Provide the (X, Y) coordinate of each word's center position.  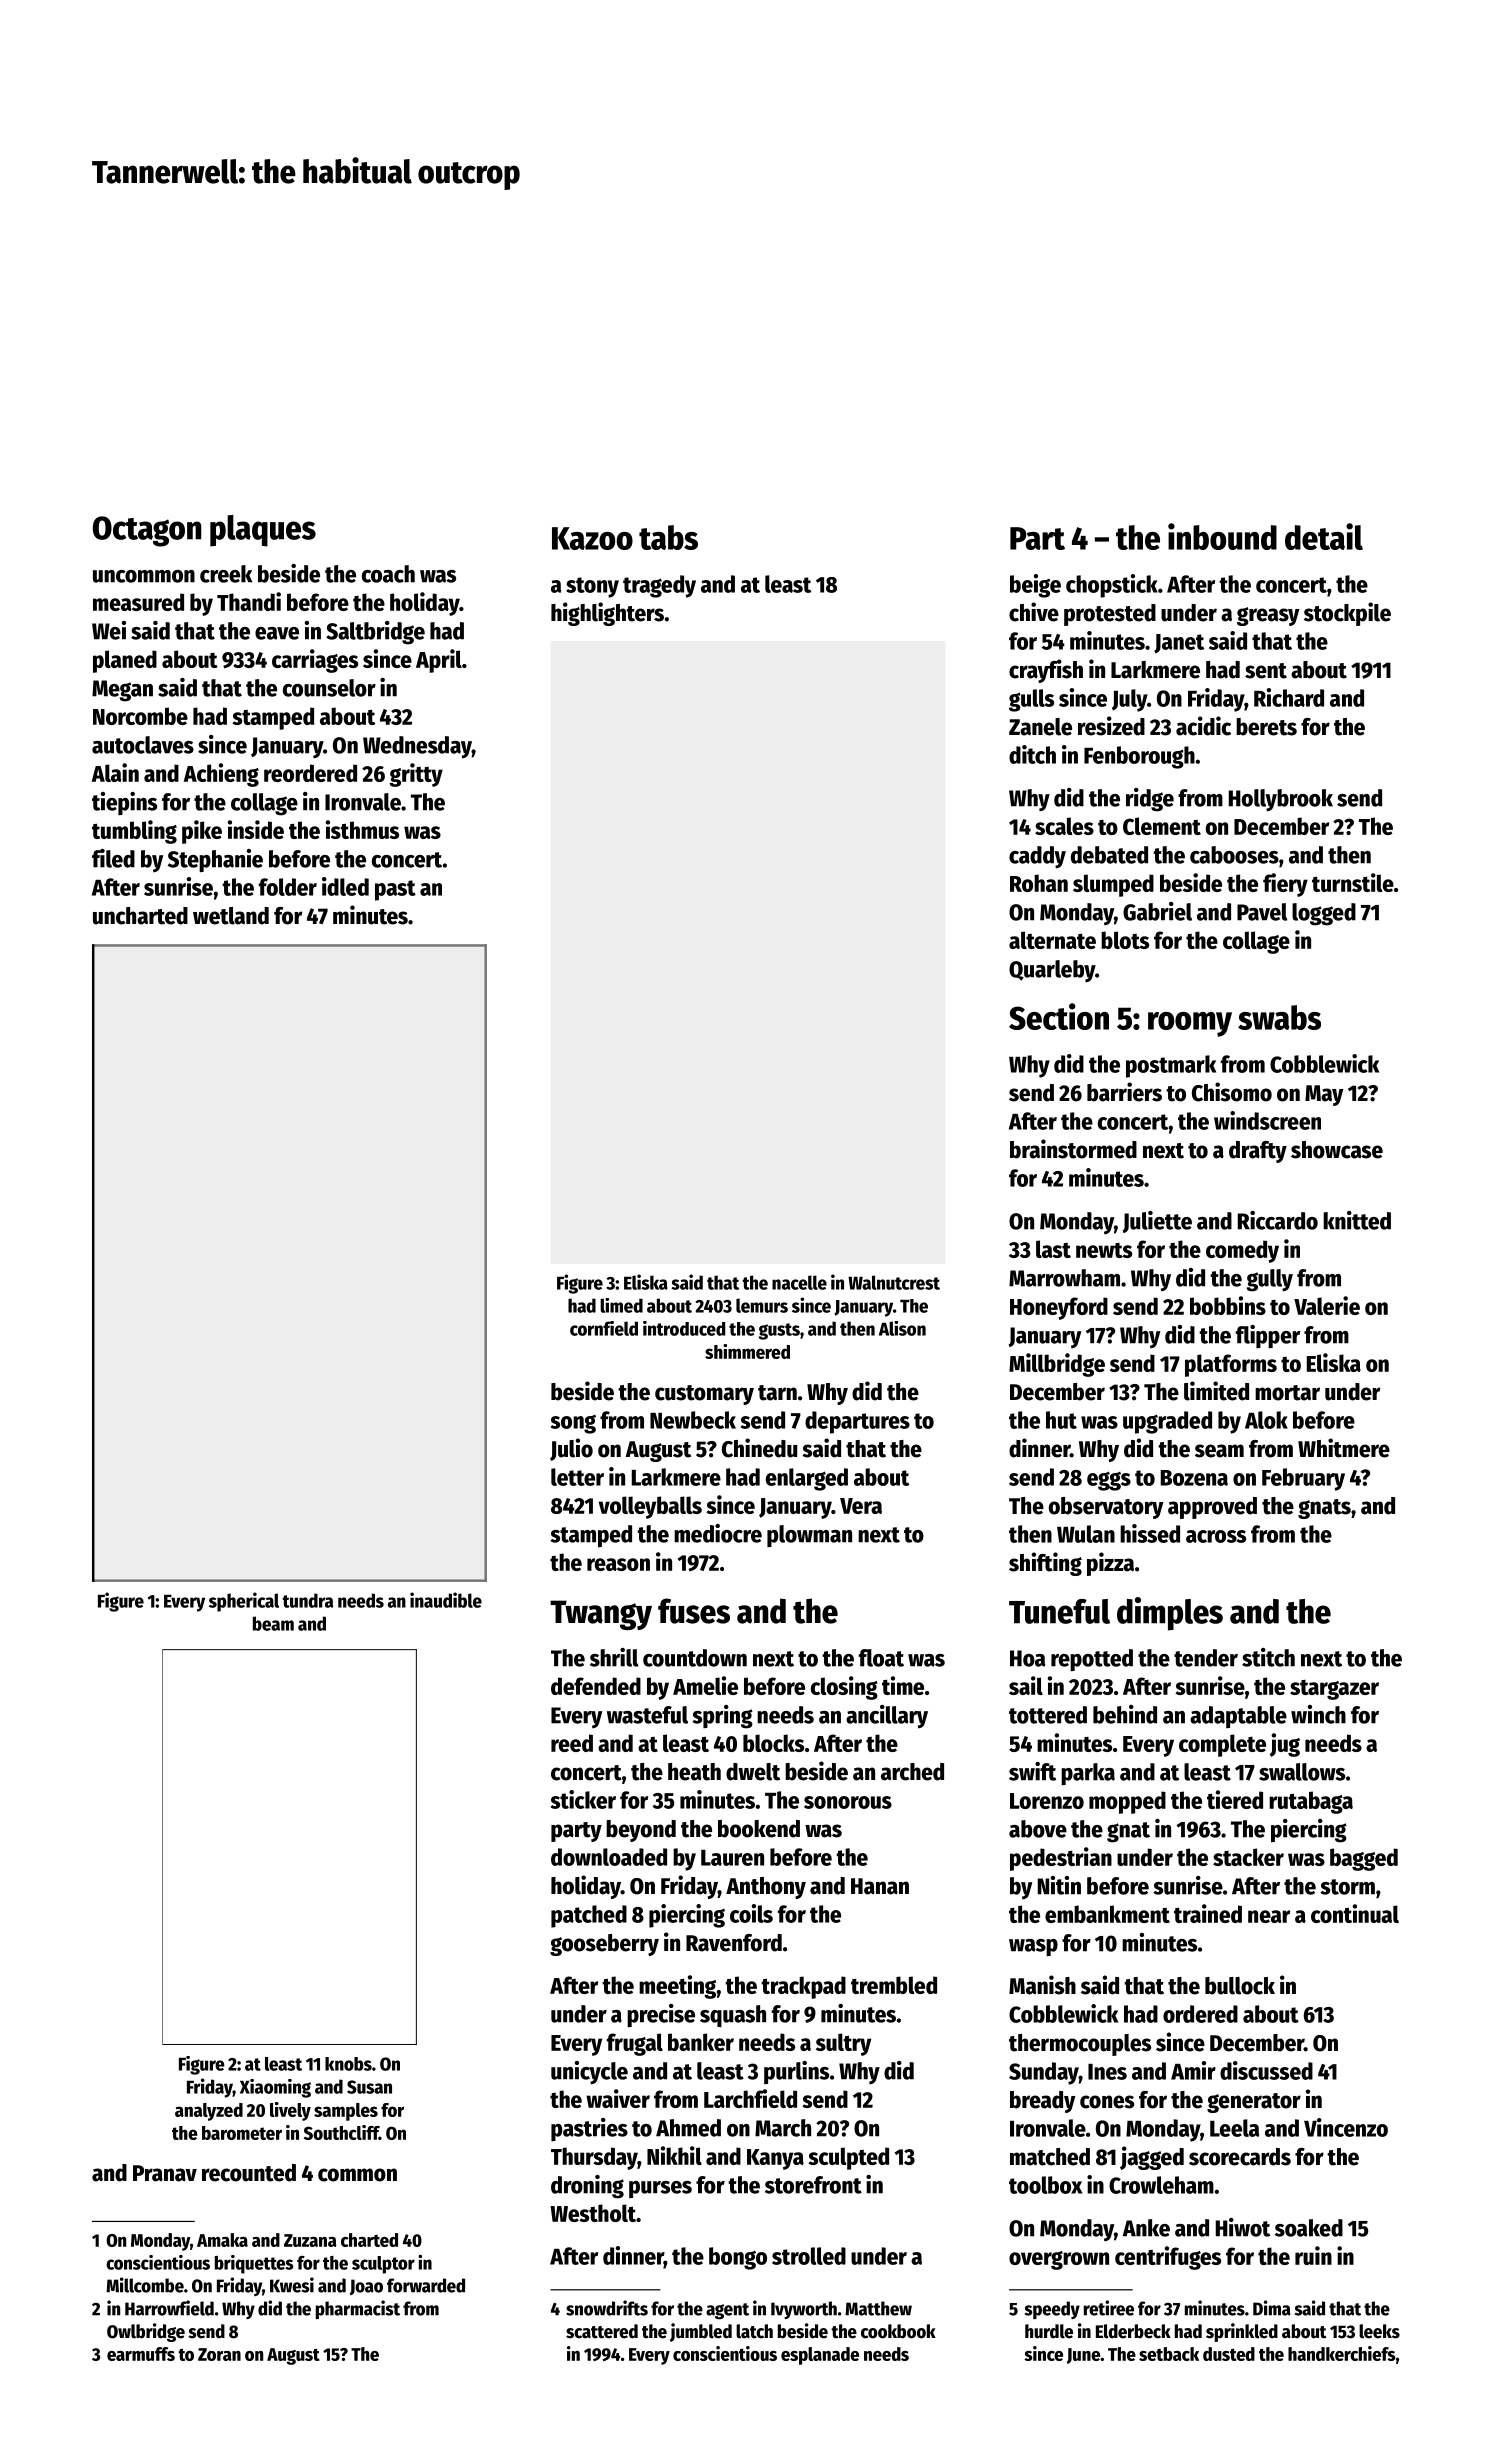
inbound (1222, 536)
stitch (1268, 1657)
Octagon (147, 531)
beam (273, 1623)
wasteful (647, 1715)
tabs (668, 537)
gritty (416, 775)
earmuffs (141, 2354)
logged (1324, 914)
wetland (231, 916)
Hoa (1027, 1658)
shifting (1045, 1564)
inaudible (446, 1600)
